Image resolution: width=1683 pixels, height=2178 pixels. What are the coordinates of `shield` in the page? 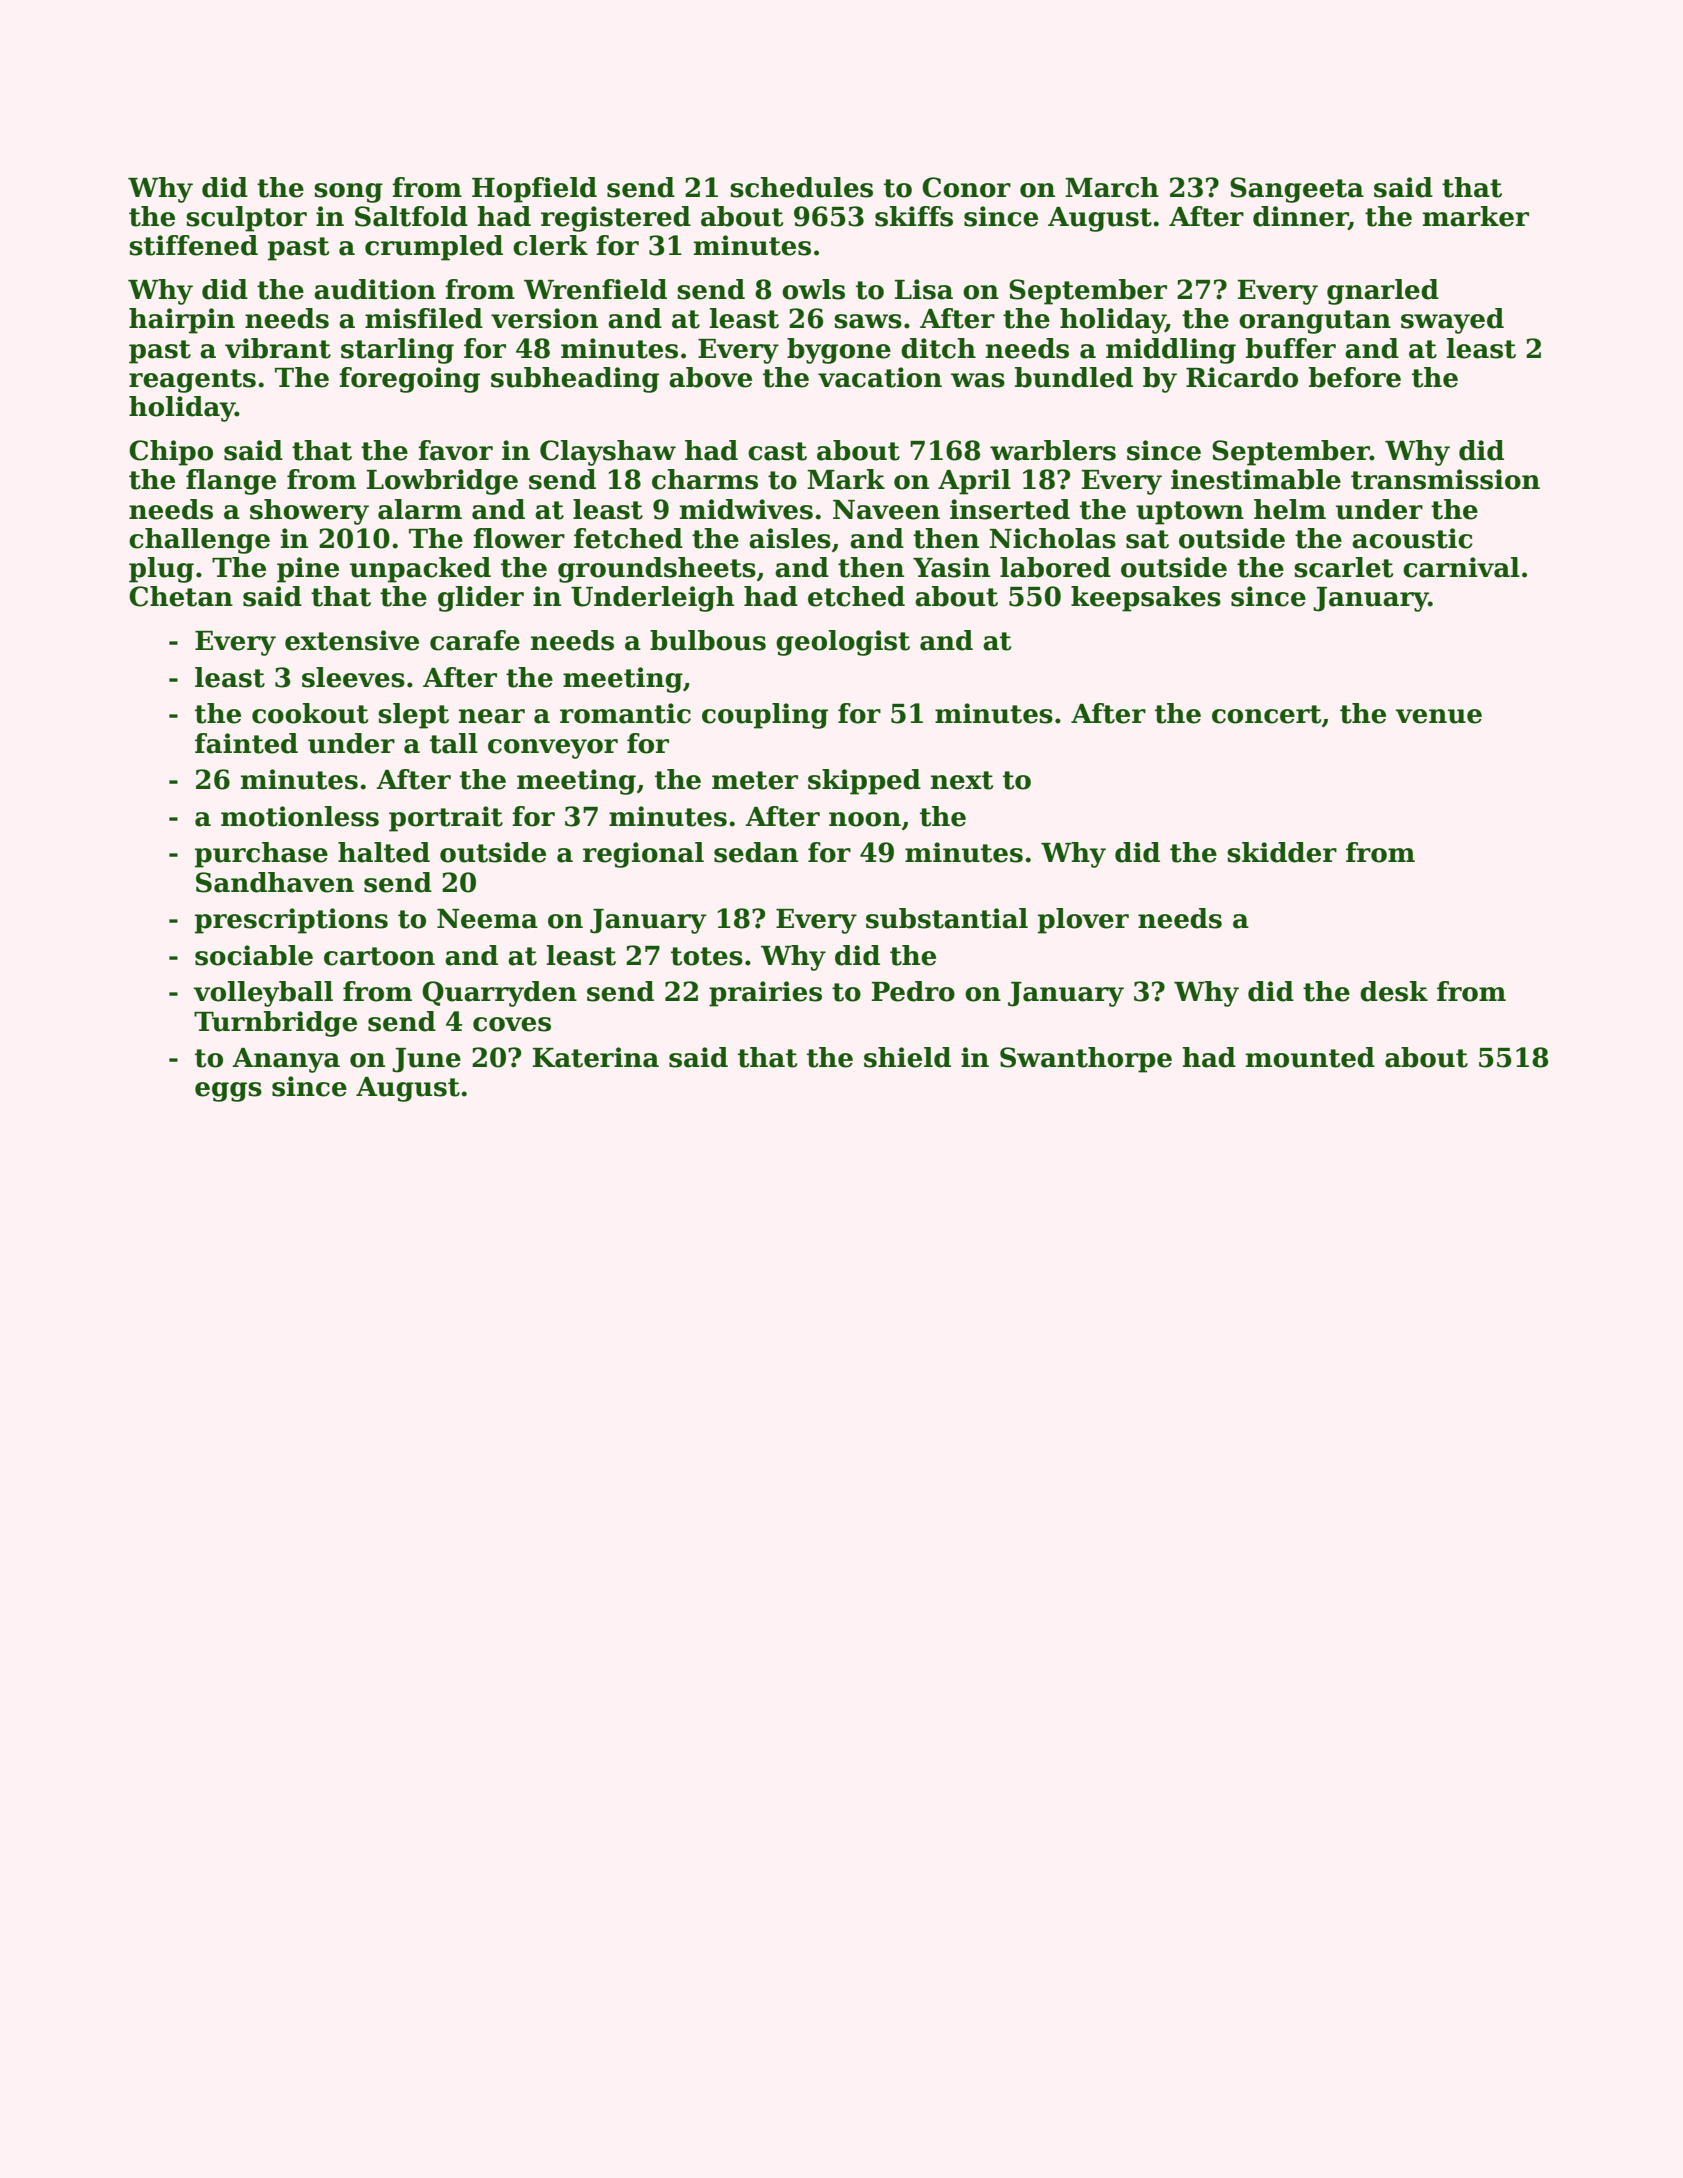 It's located at (907, 1057).
